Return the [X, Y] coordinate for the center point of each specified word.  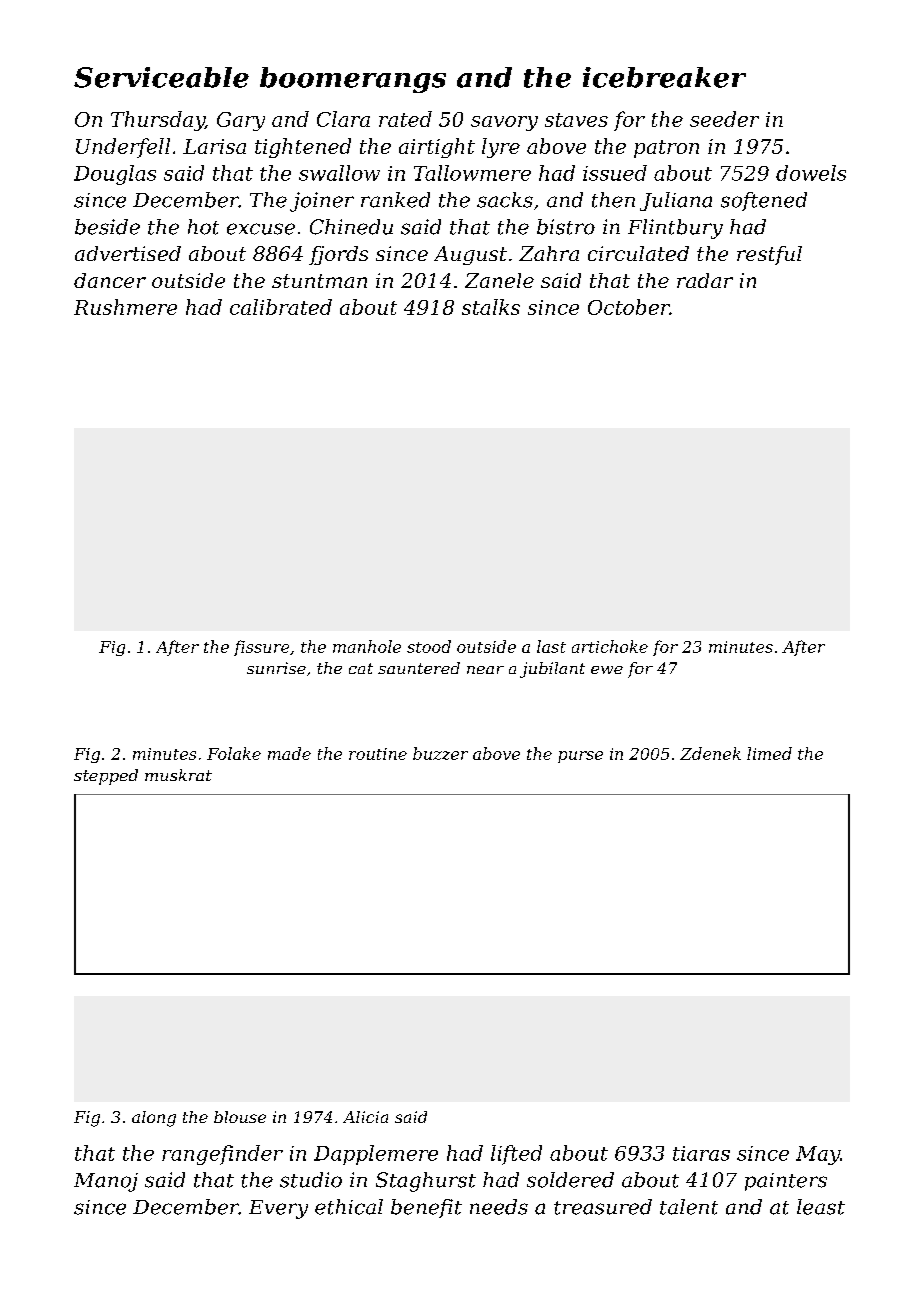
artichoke [610, 646]
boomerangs [353, 80]
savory [504, 123]
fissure [261, 648]
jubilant [552, 670]
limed [769, 753]
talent [689, 1207]
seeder [724, 119]
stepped [106, 777]
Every [278, 1209]
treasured [603, 1207]
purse [580, 757]
